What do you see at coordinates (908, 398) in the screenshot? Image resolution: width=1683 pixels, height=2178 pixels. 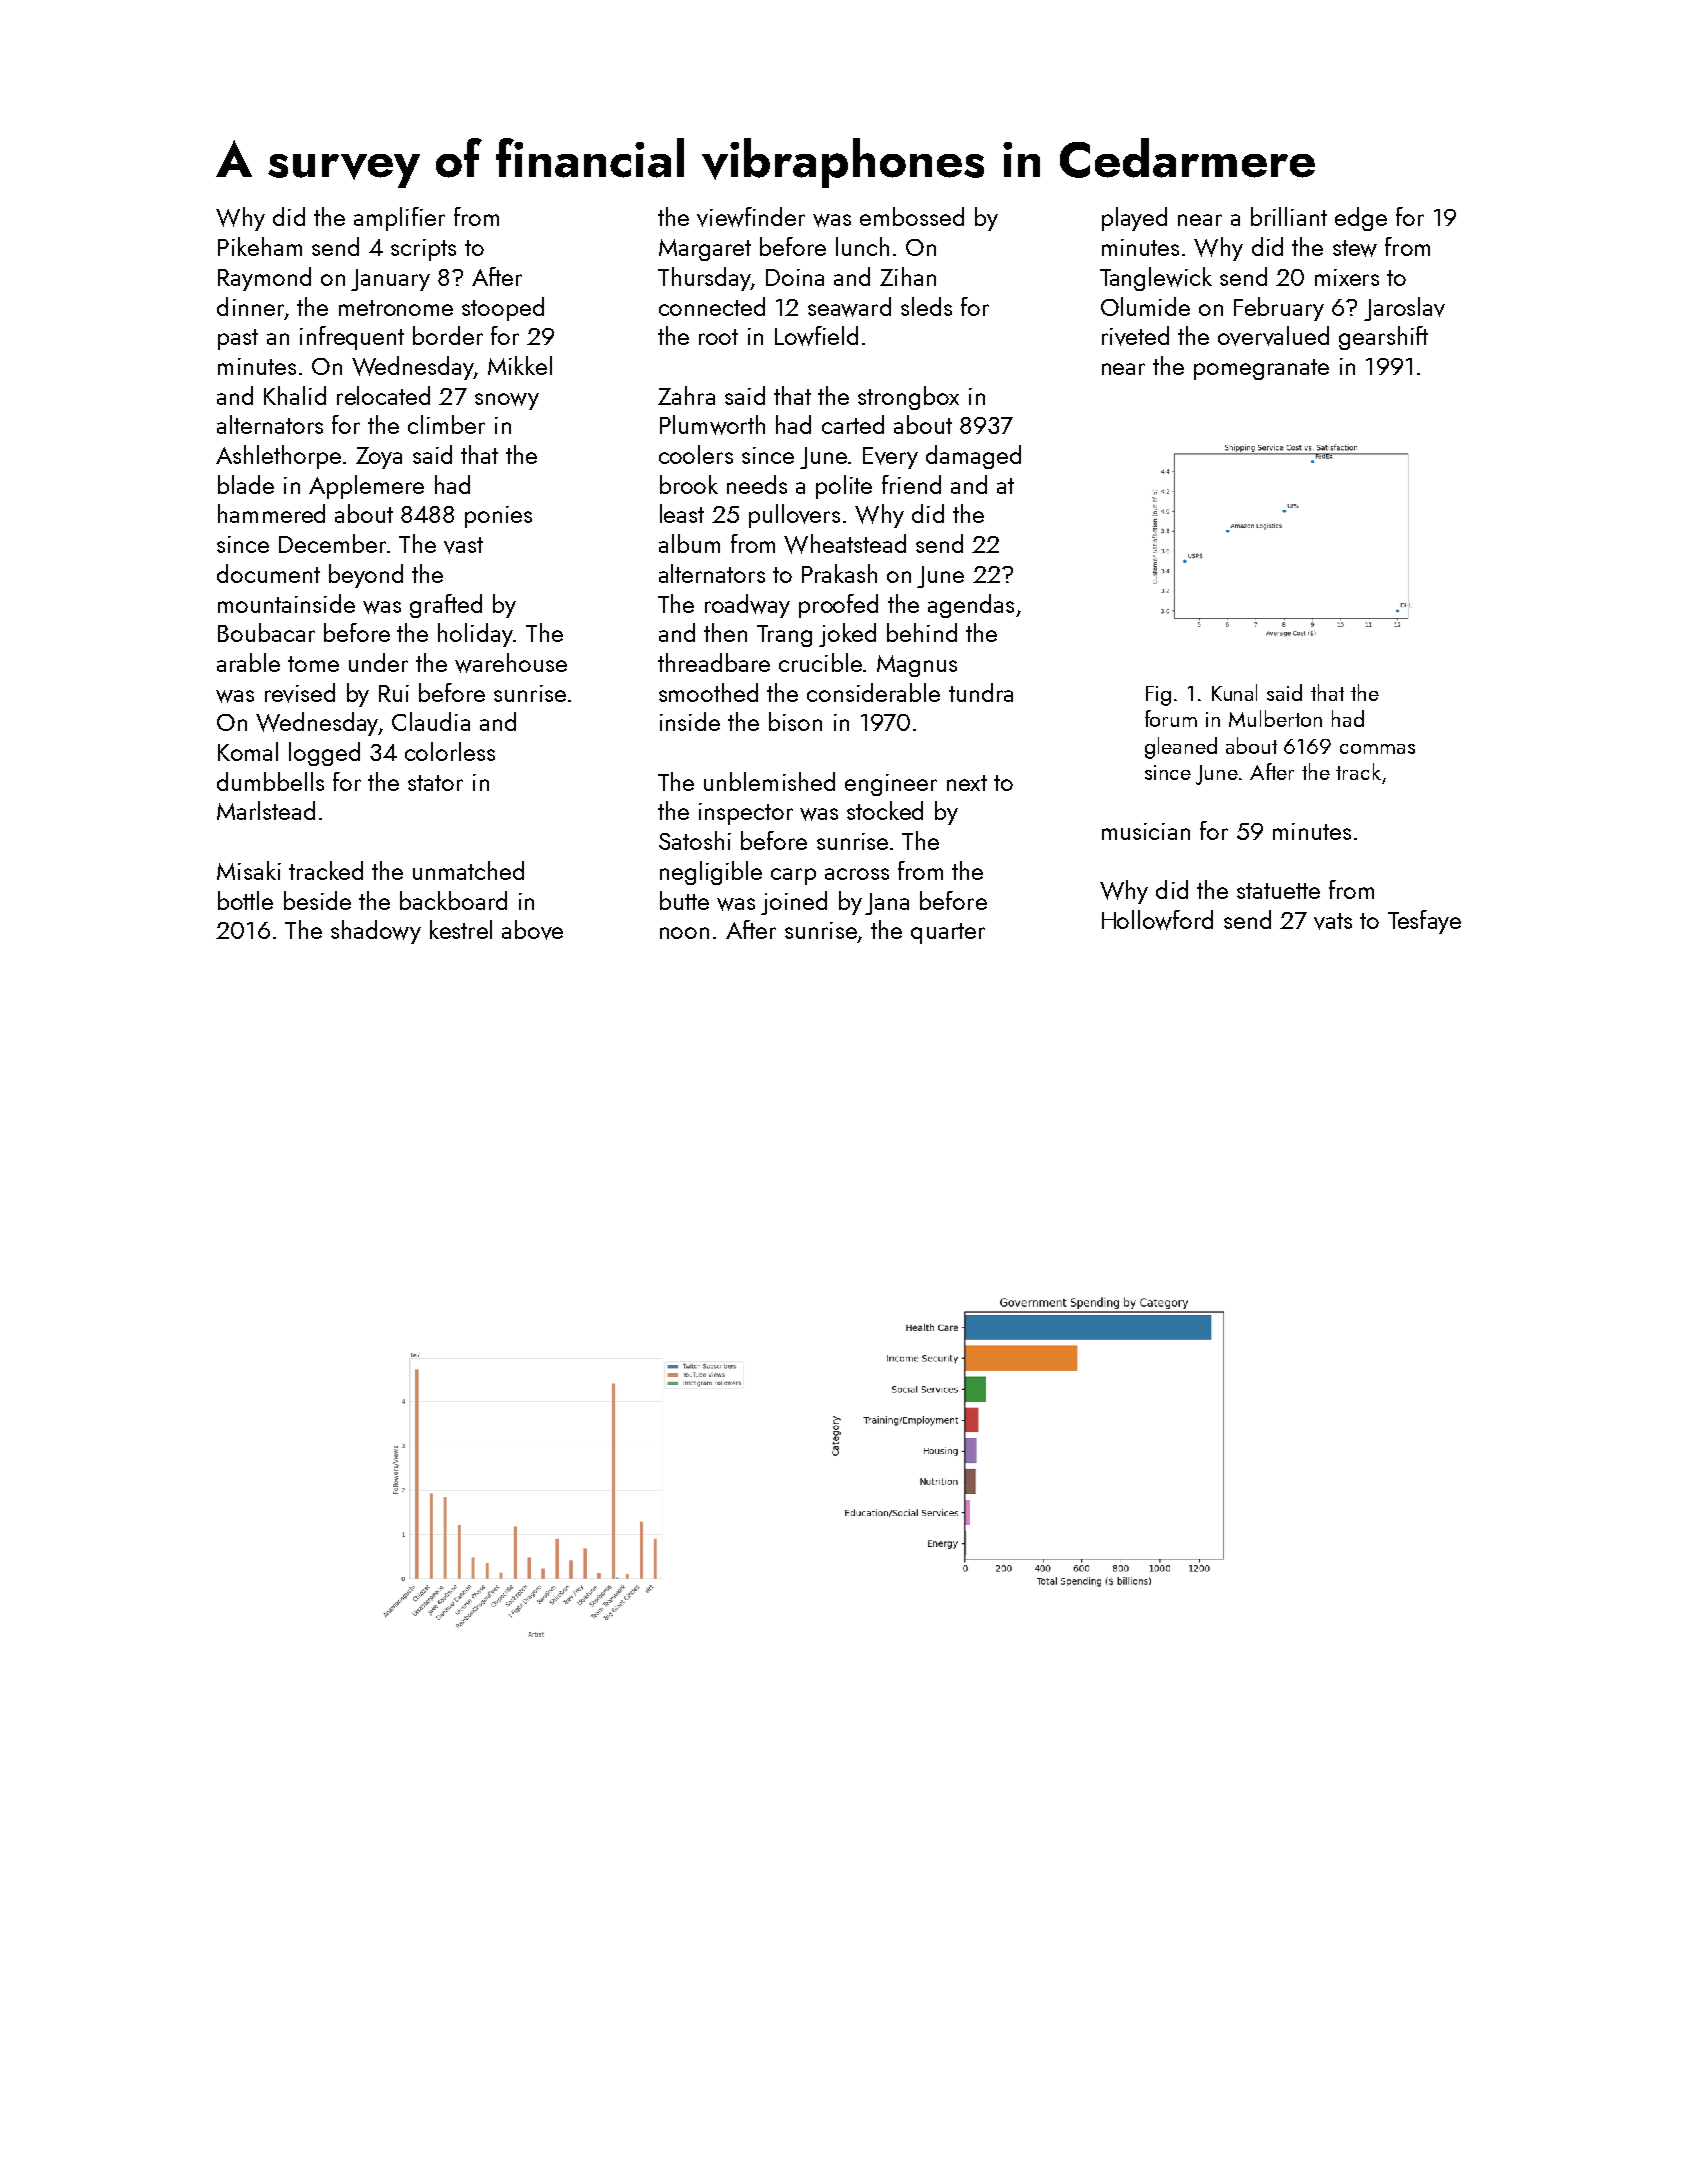 I see `strongbox` at bounding box center [908, 398].
